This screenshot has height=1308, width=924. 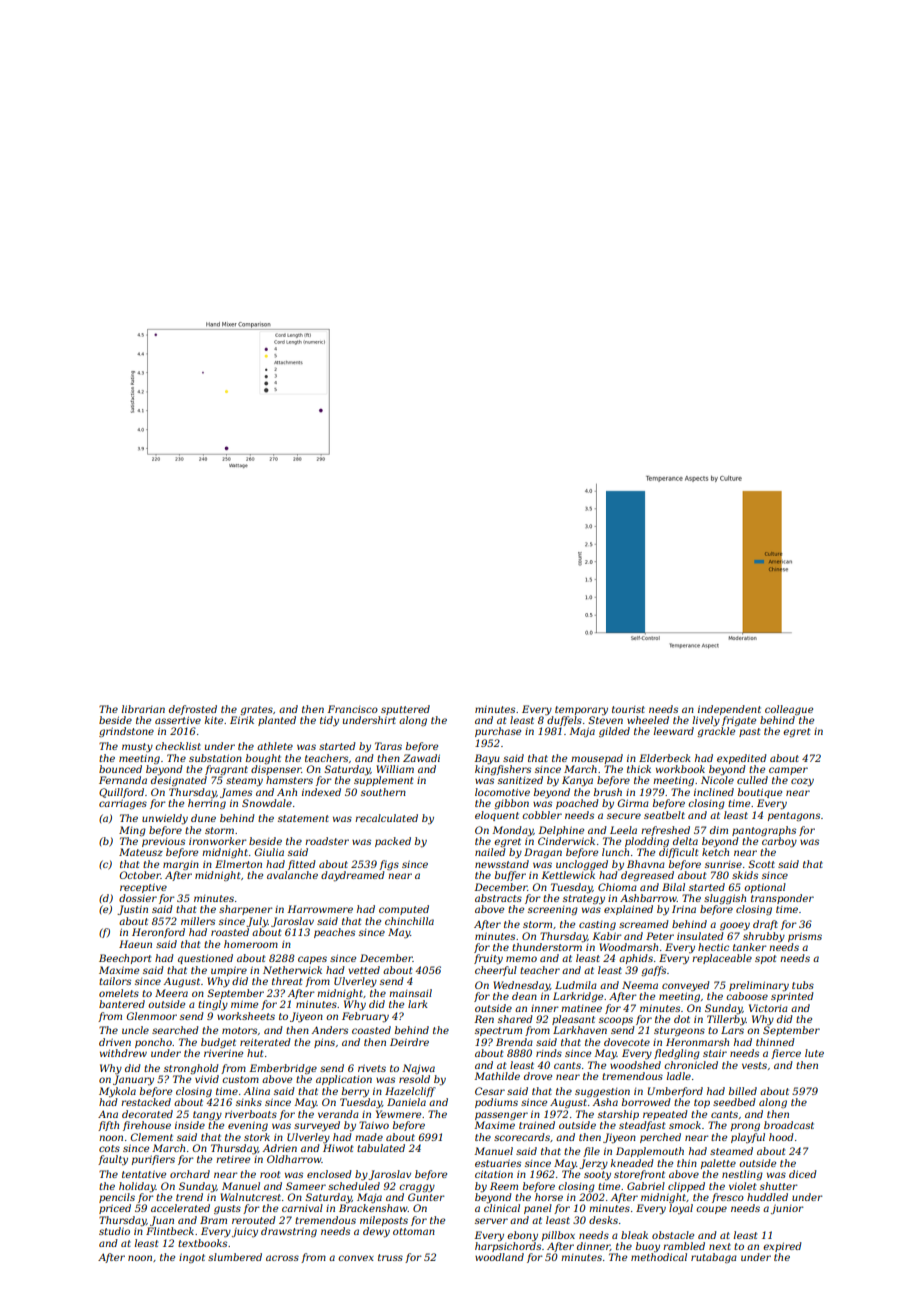 What do you see at coordinates (639, 1175) in the screenshot?
I see `storefront` at bounding box center [639, 1175].
